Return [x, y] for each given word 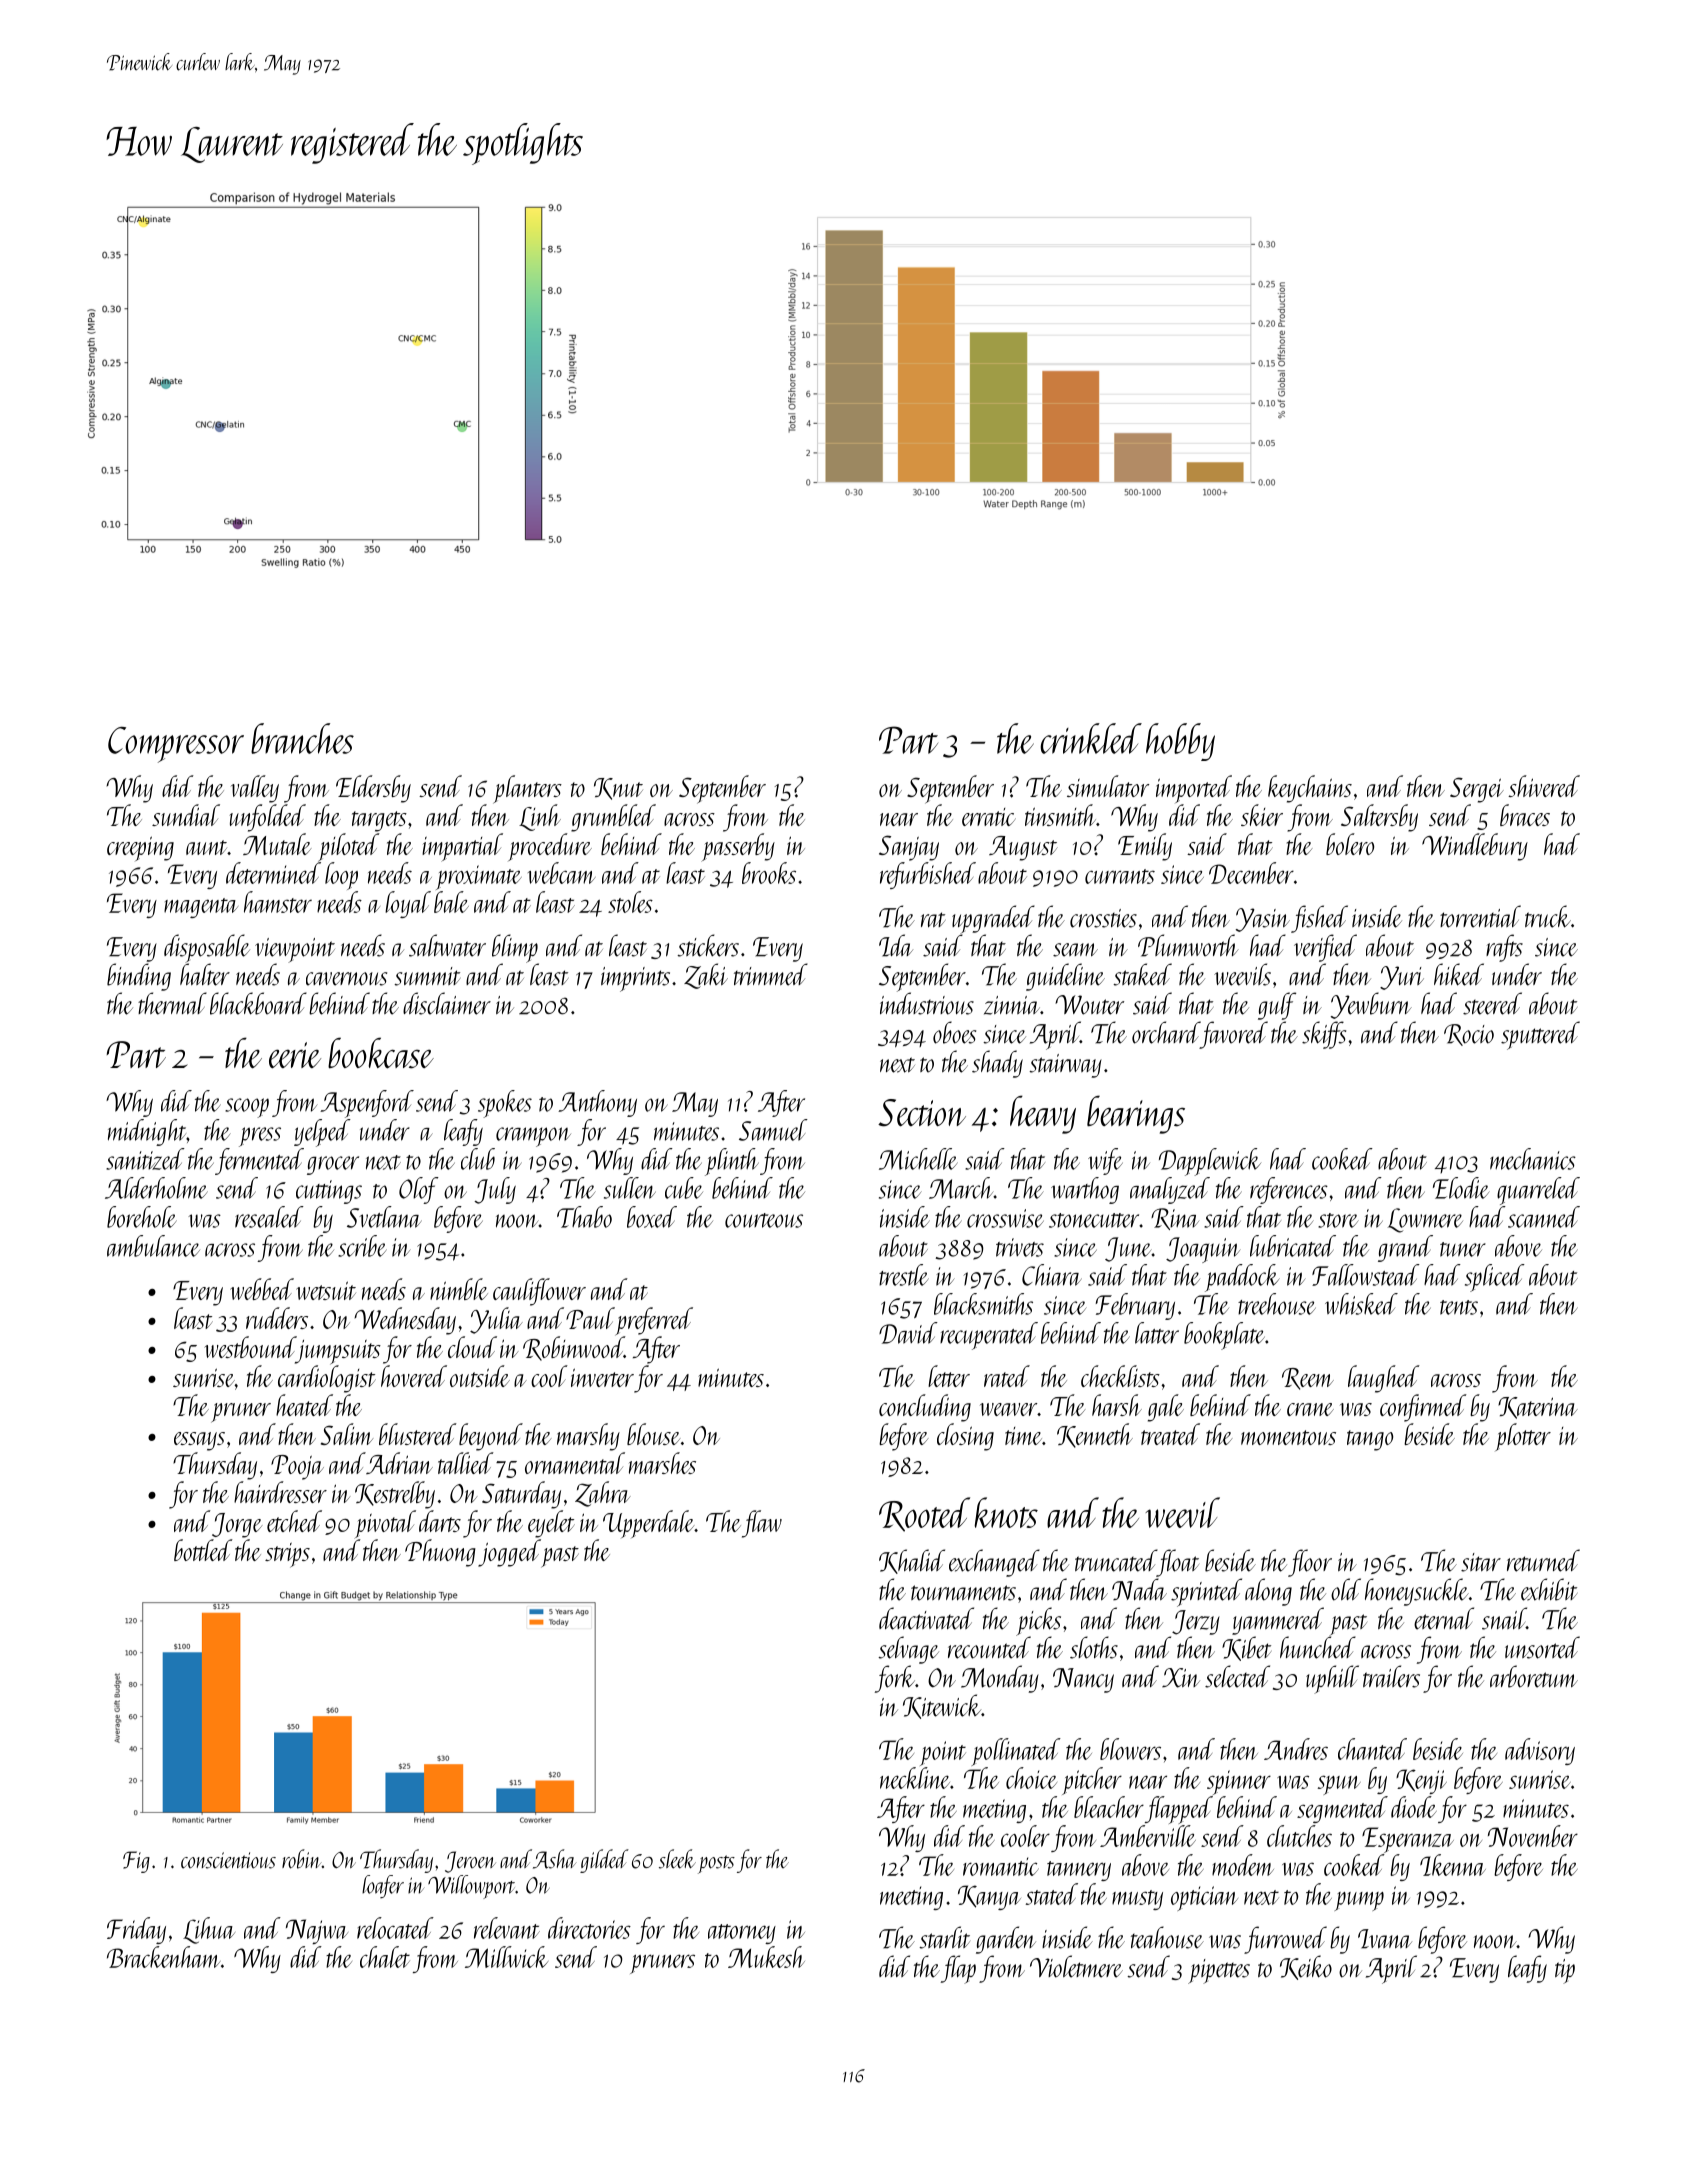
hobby [1180, 742]
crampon [533, 1137]
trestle [904, 1275]
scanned [1544, 1217]
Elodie [1461, 1188]
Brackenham [164, 1957]
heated [304, 1405]
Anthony [597, 1103]
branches [302, 738]
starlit [944, 1937]
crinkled [1091, 738]
